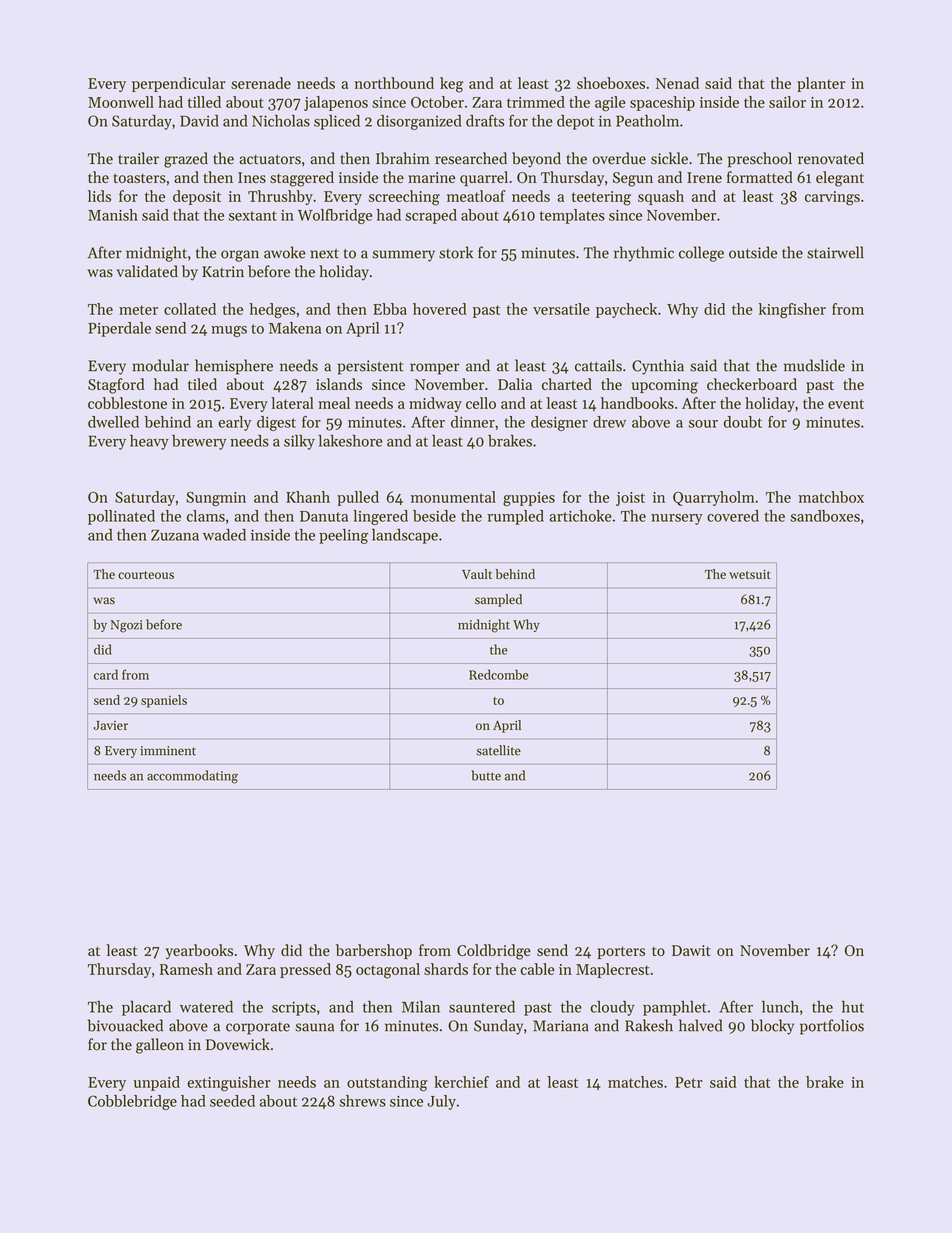 The width and height of the page is (952, 1233). I want to click on brewery, so click(199, 442).
